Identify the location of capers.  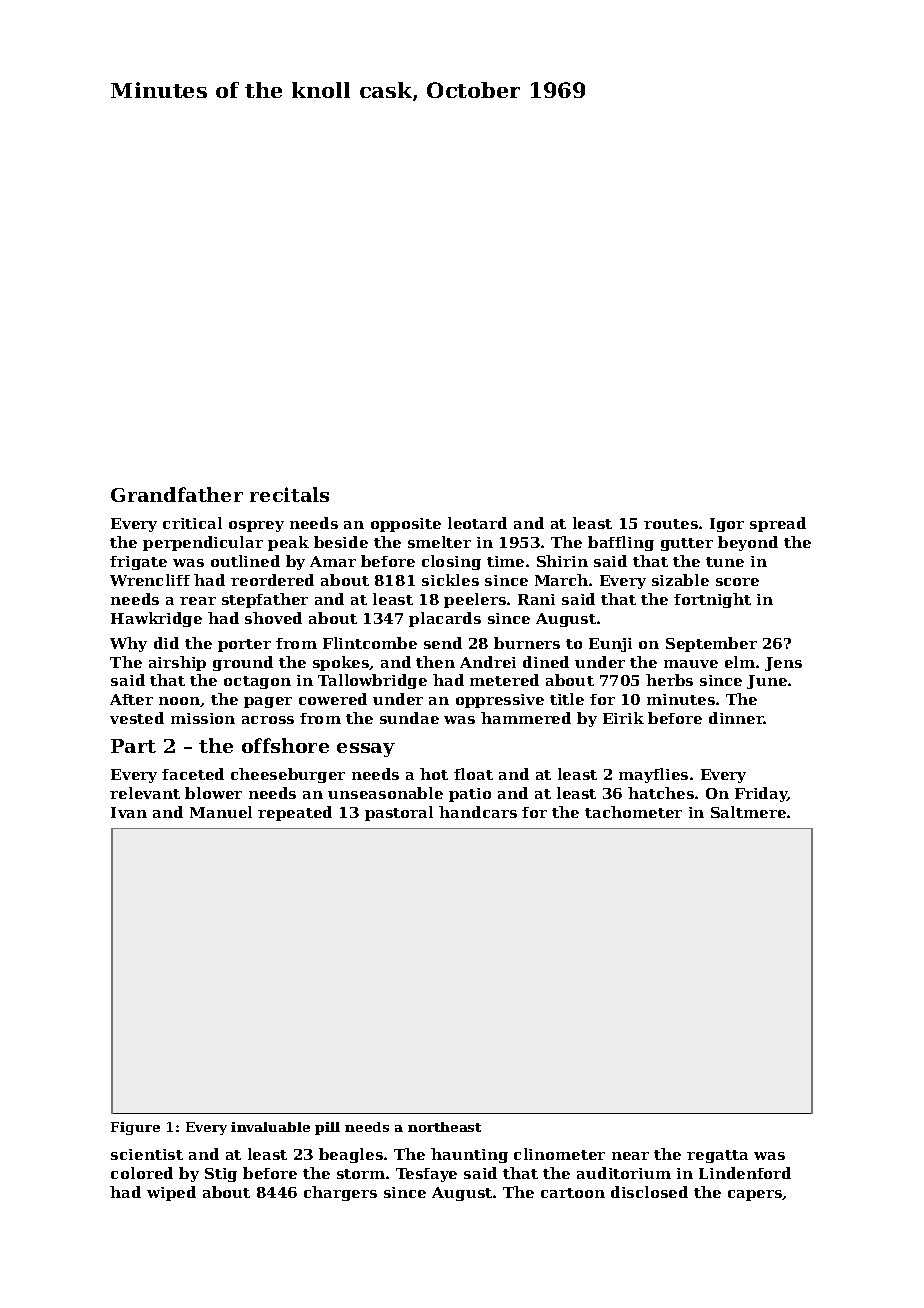
(755, 1195).
